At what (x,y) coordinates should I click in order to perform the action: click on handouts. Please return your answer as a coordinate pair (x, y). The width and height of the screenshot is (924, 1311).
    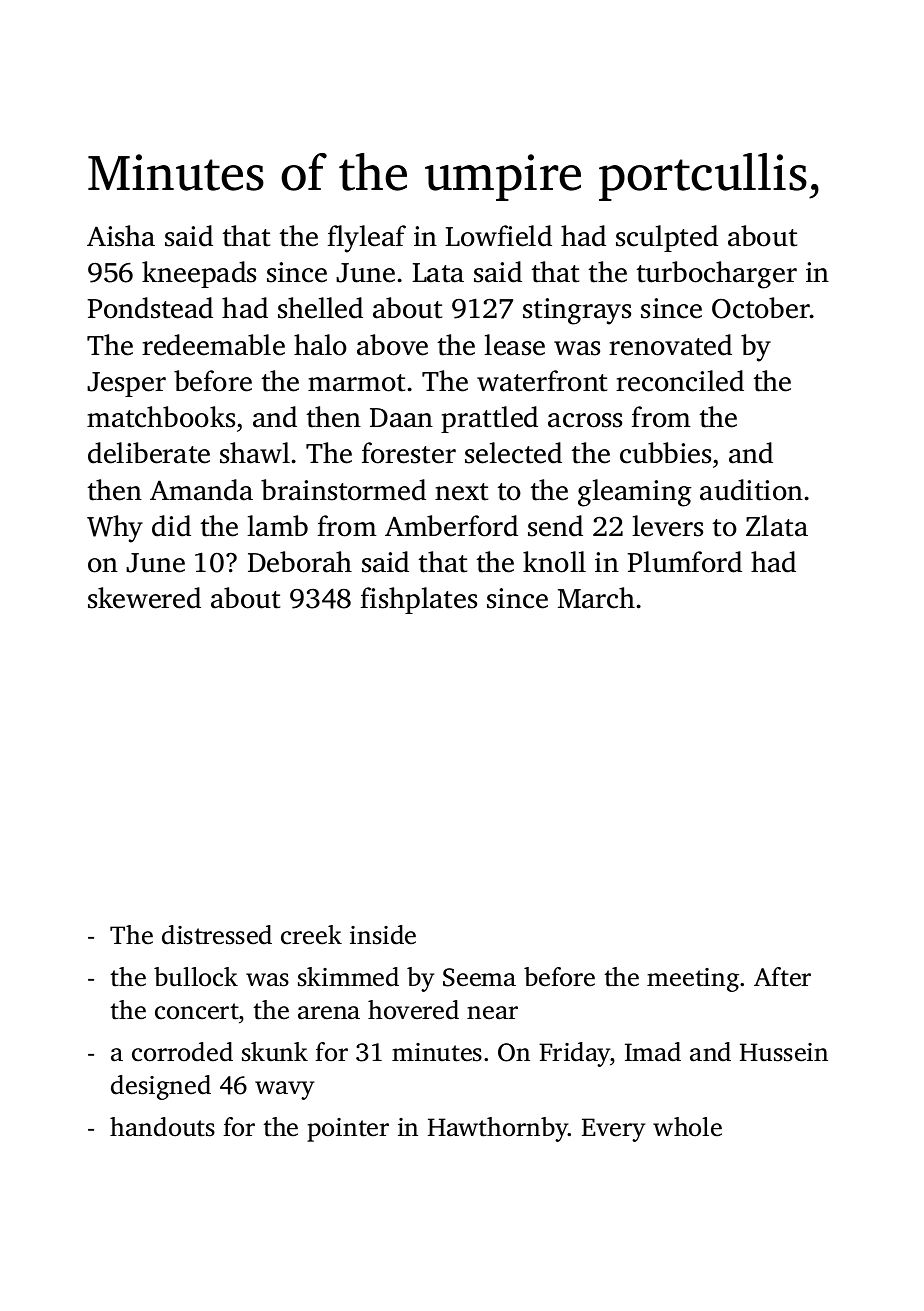
    Looking at the image, I should click on (162, 1127).
